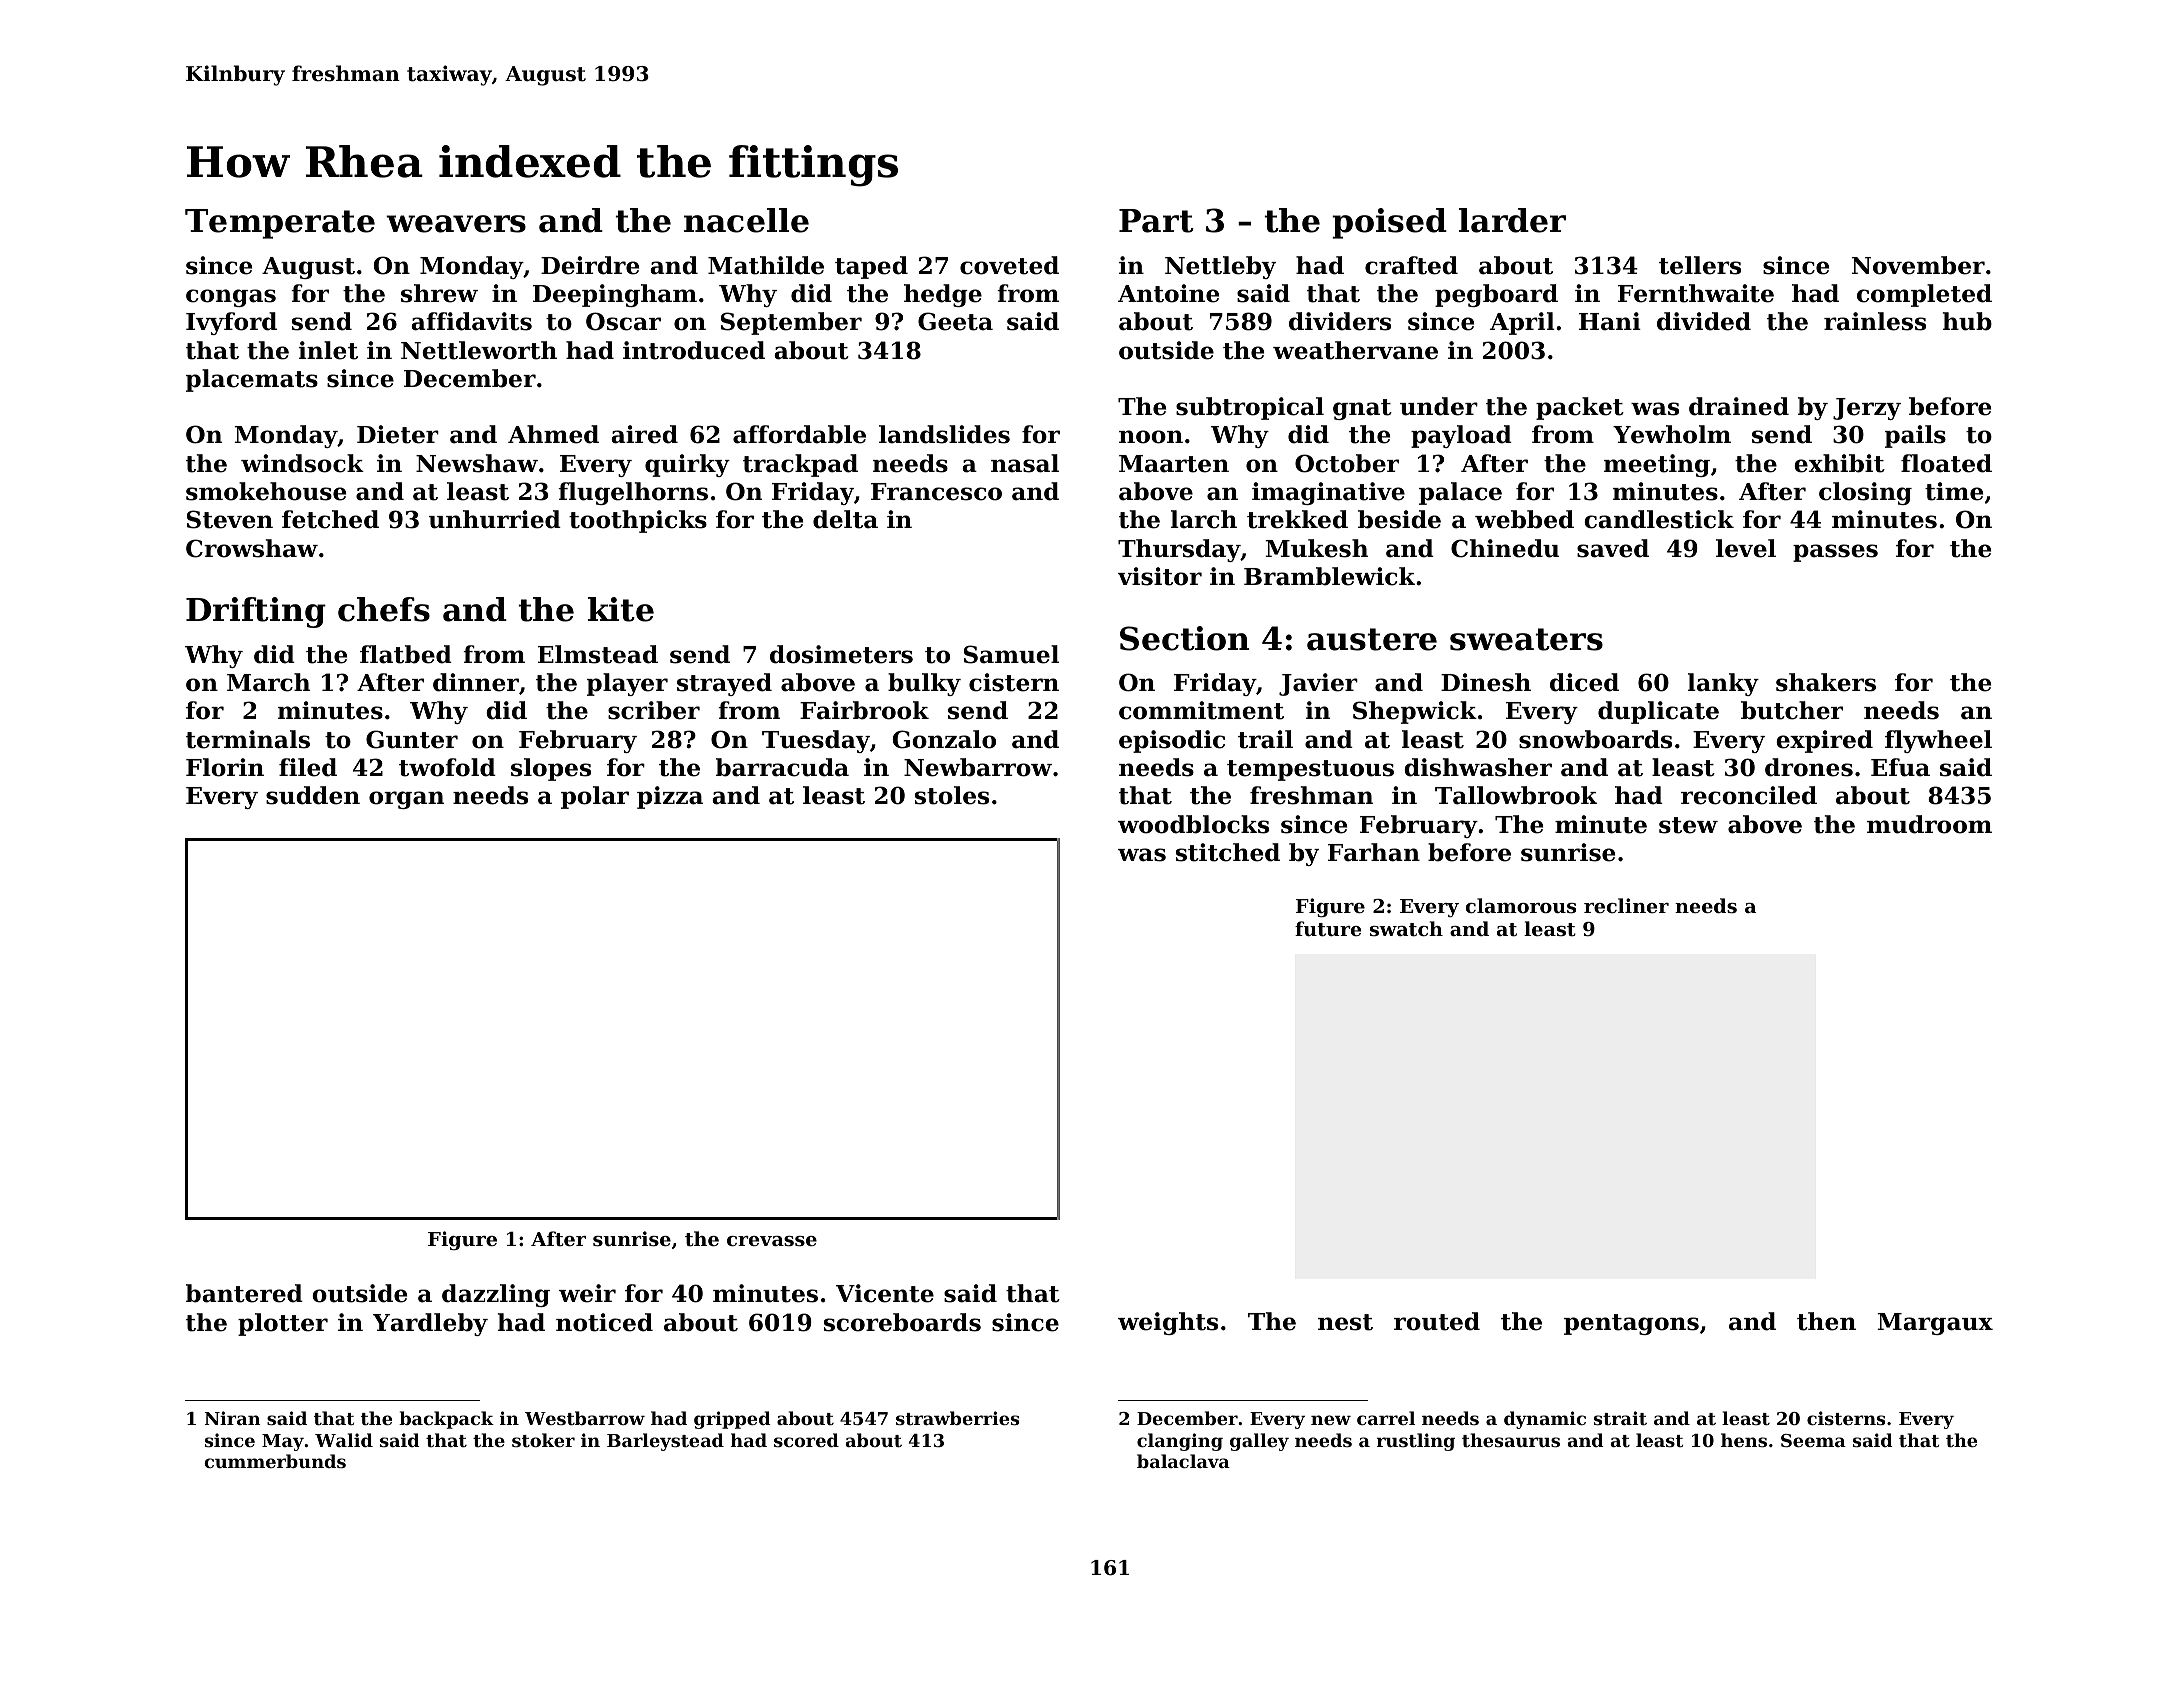 This screenshot has width=2178, height=1683. Describe the element at coordinates (1347, 463) in the screenshot. I see `October` at that location.
